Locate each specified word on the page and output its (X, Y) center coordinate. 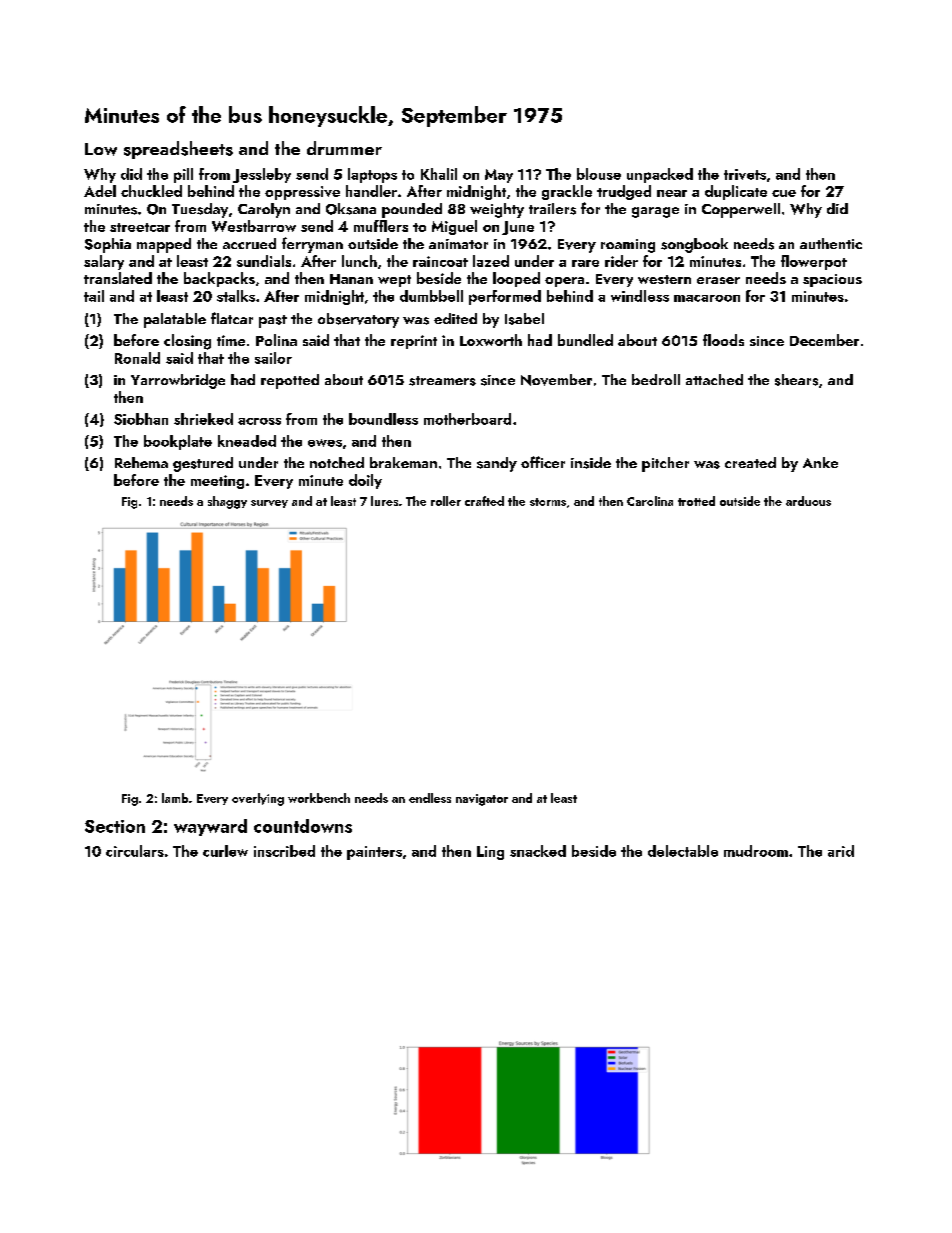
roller (446, 501)
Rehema (141, 462)
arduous (808, 501)
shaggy (227, 502)
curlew (225, 851)
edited (455, 318)
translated (118, 278)
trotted (696, 501)
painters (374, 853)
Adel (100, 191)
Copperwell (741, 210)
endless (430, 798)
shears (796, 380)
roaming (628, 246)
